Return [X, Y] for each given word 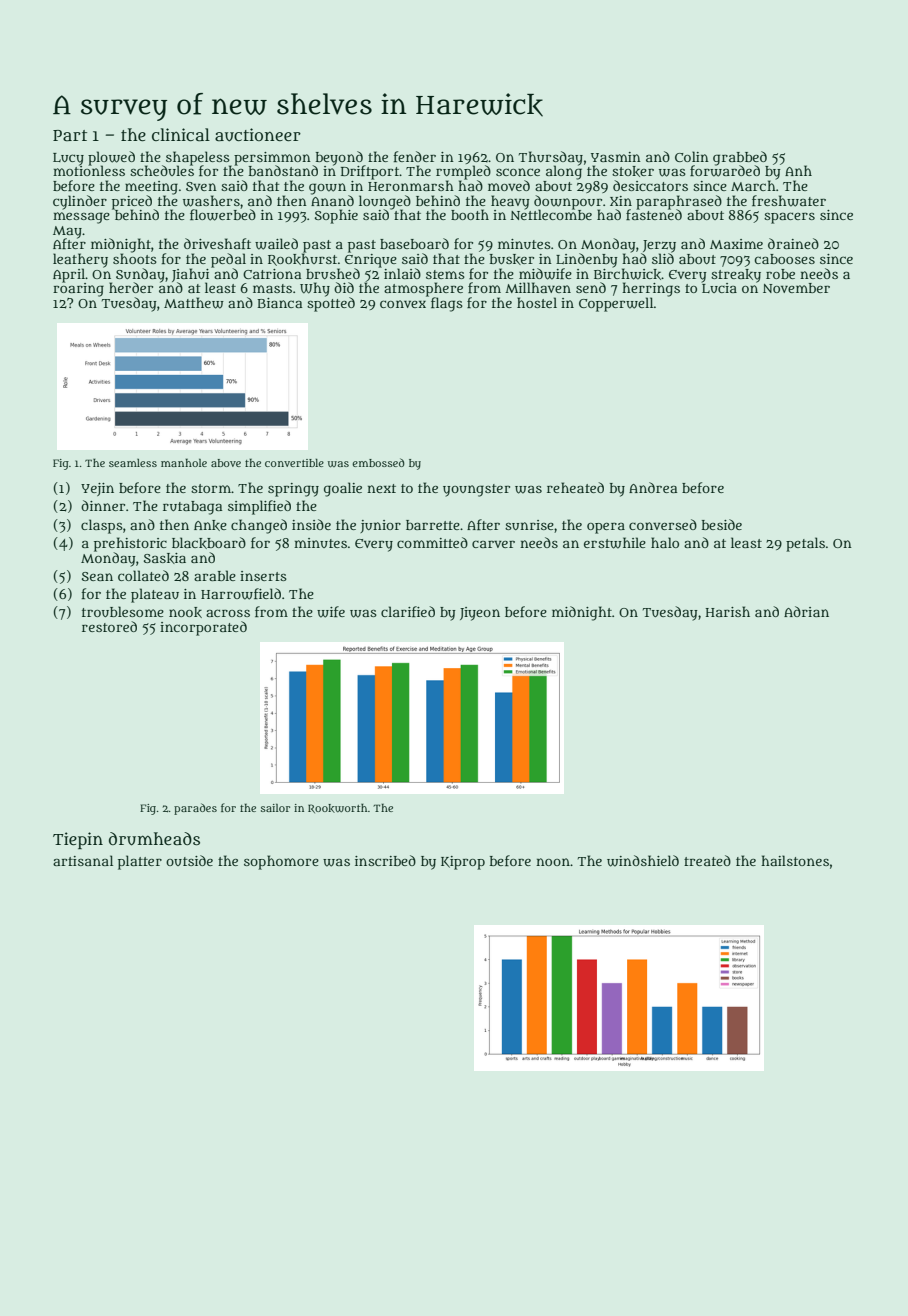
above [226, 463]
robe [780, 274]
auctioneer [258, 135]
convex [403, 304]
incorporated [203, 628]
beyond [339, 158]
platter [140, 862]
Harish [728, 611]
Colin [692, 156]
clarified [408, 611]
